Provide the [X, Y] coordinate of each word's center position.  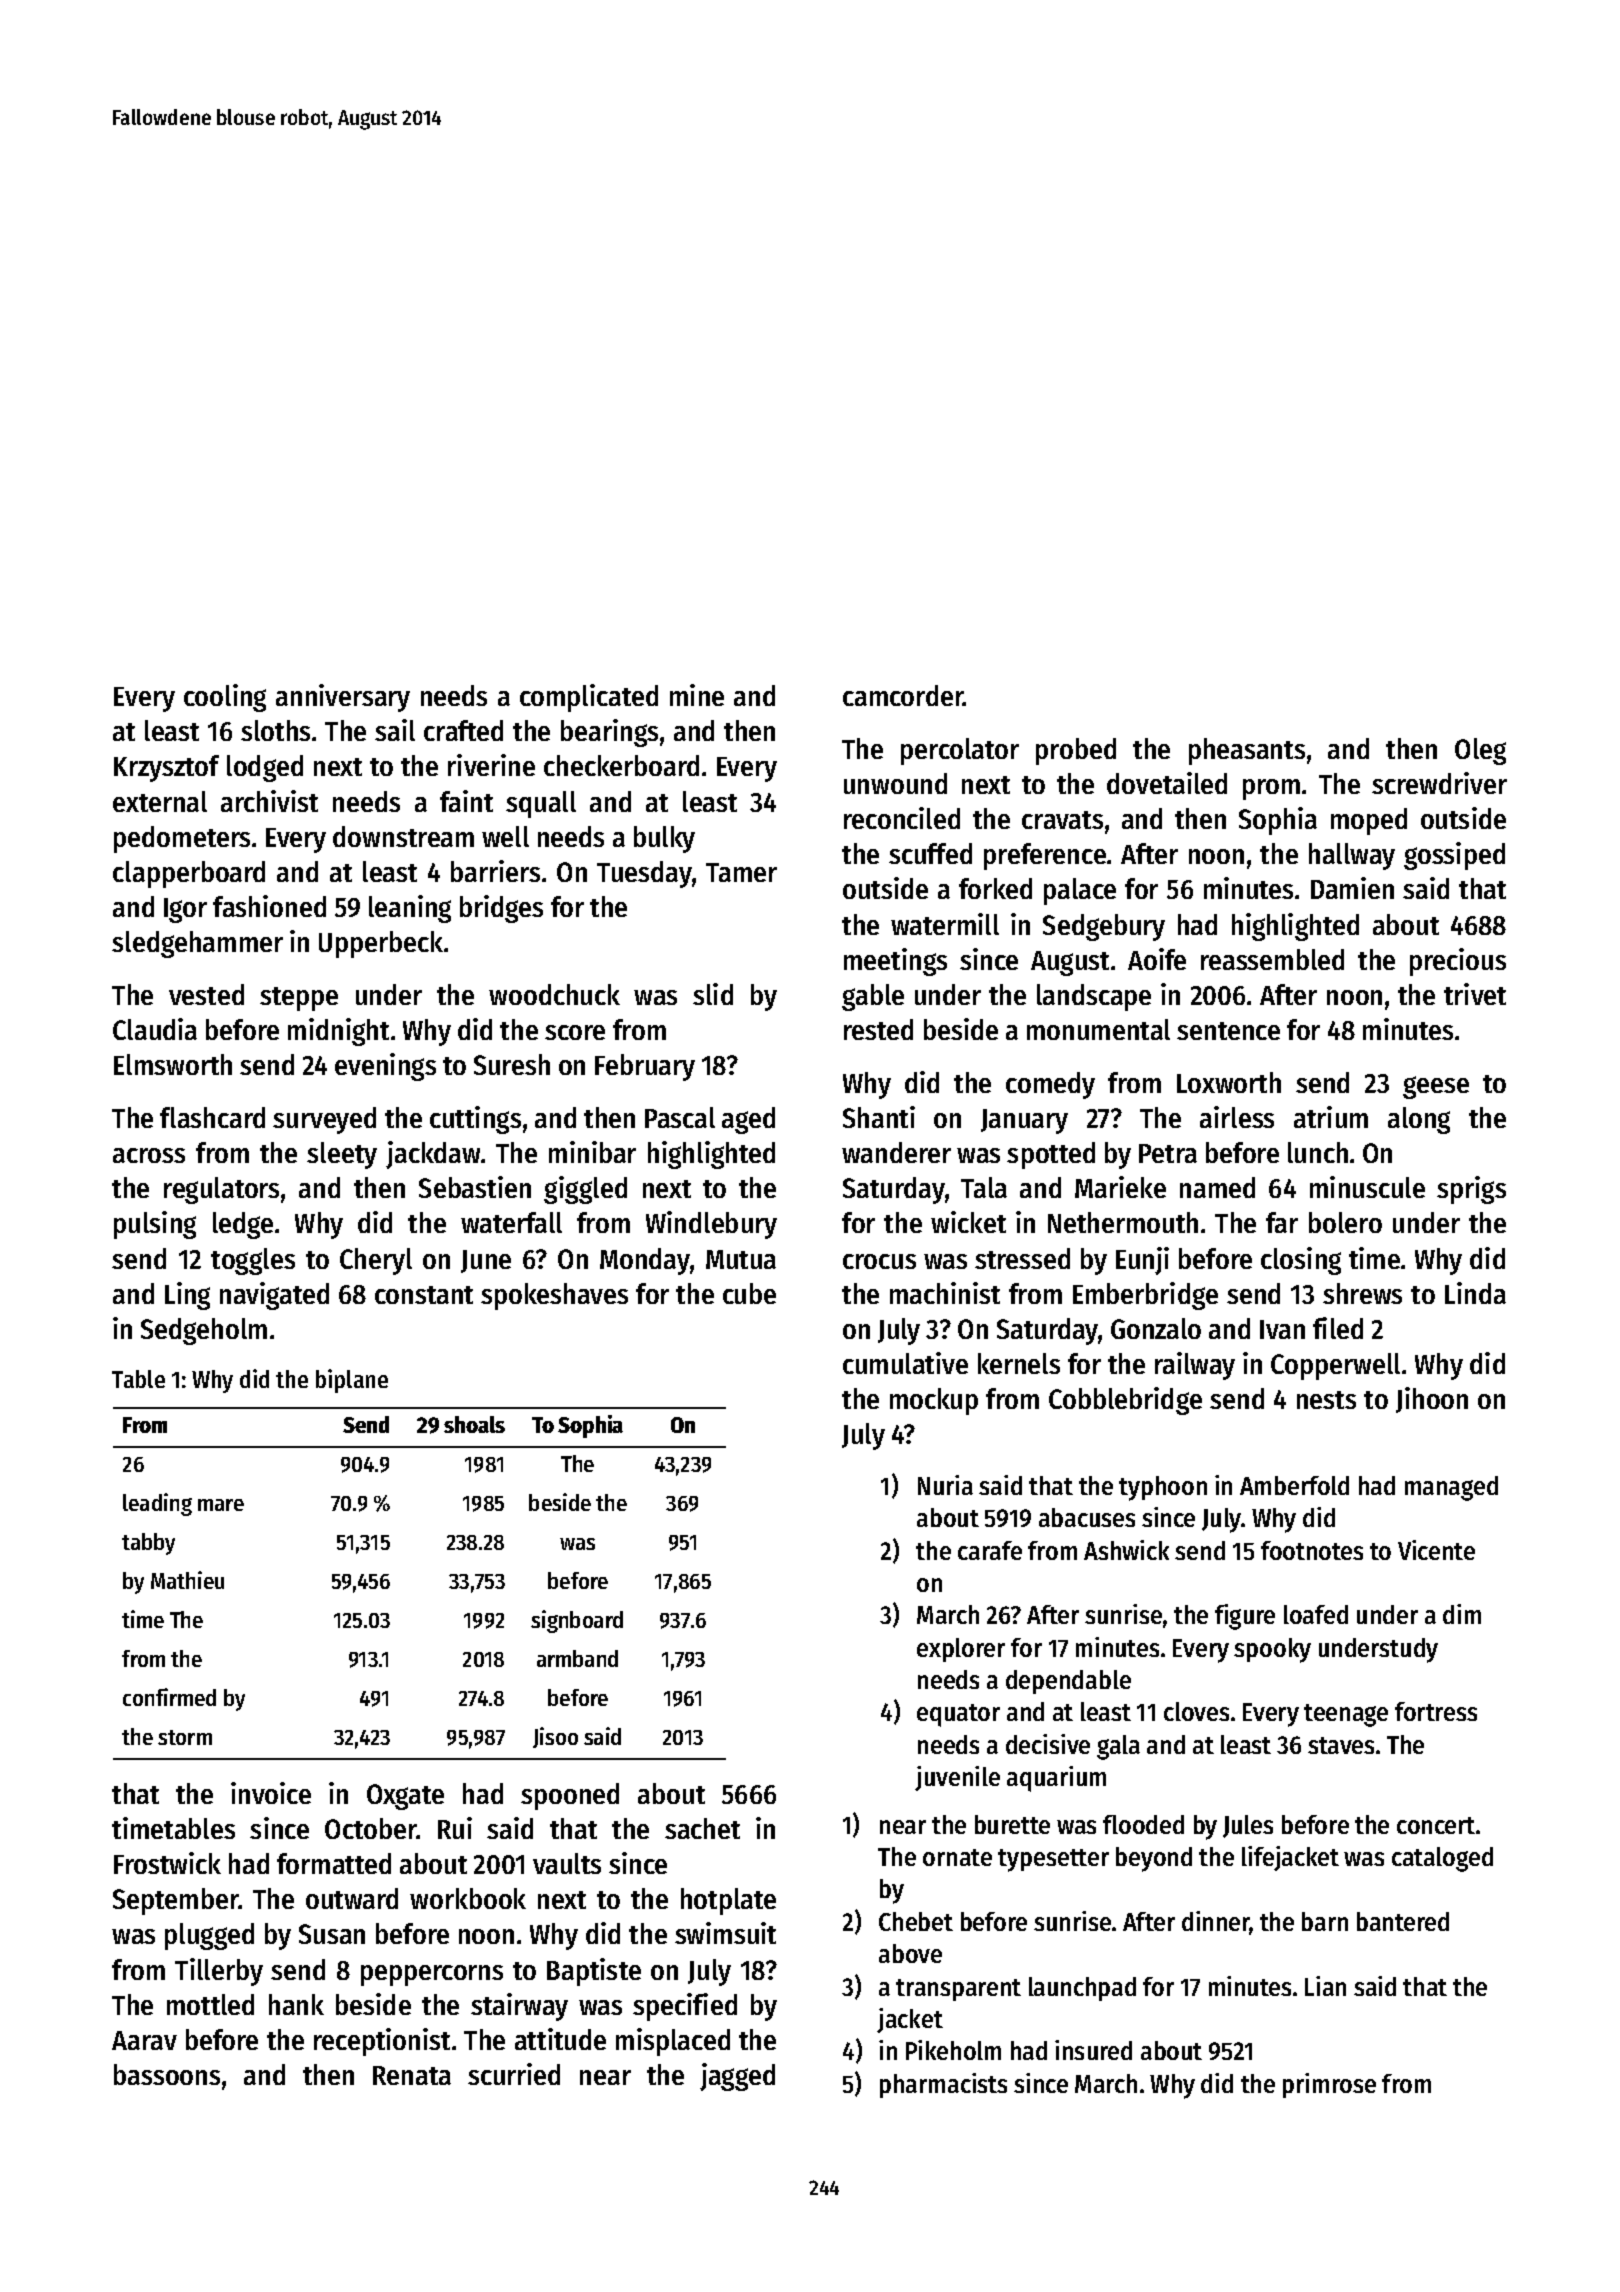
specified [685, 2007]
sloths [275, 730]
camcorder [903, 695]
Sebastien [475, 1187]
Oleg [1480, 751]
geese [1436, 1087]
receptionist [382, 2042]
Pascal [680, 1117]
